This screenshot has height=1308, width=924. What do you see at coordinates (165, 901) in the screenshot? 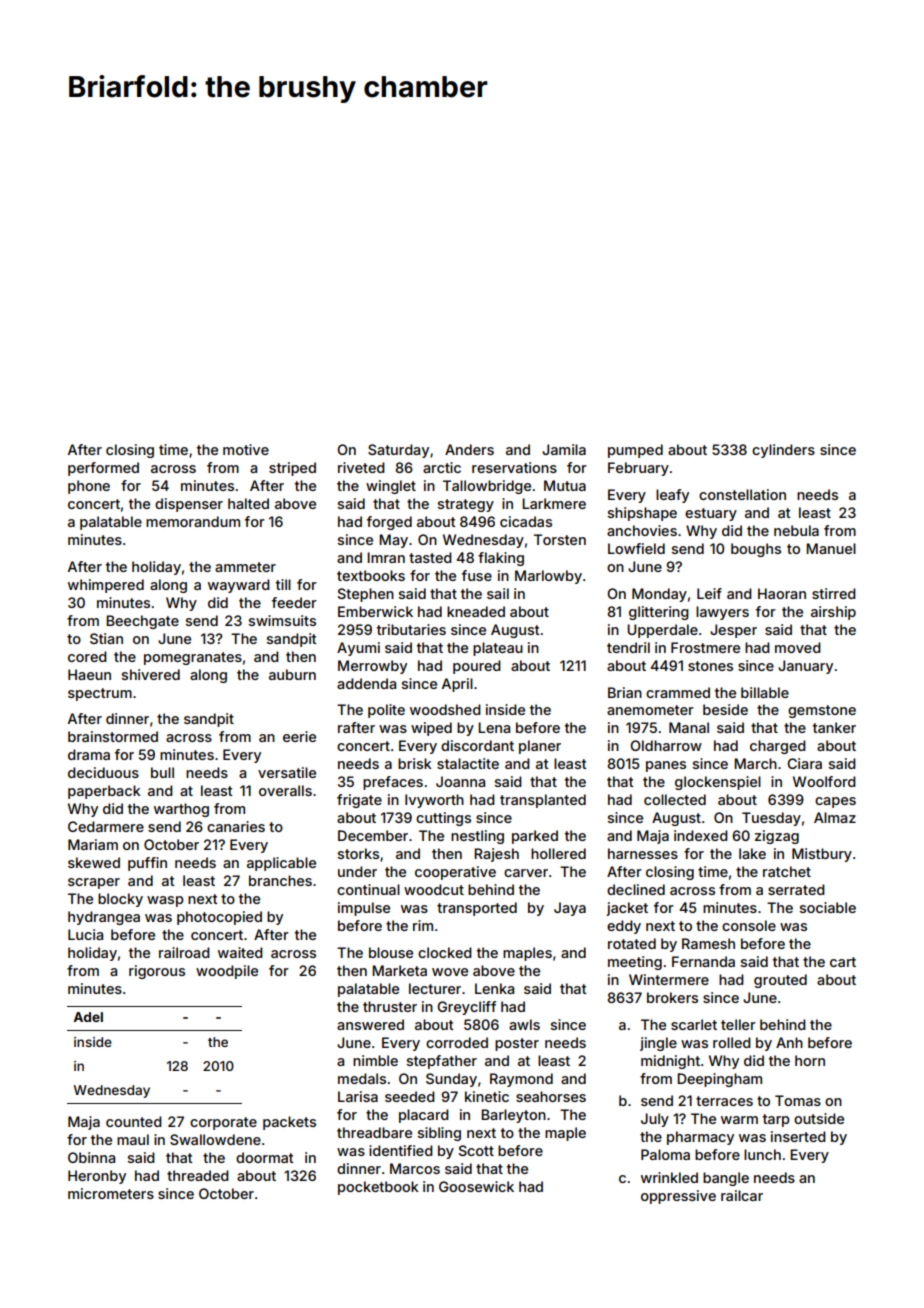
I see `wasp` at bounding box center [165, 901].
